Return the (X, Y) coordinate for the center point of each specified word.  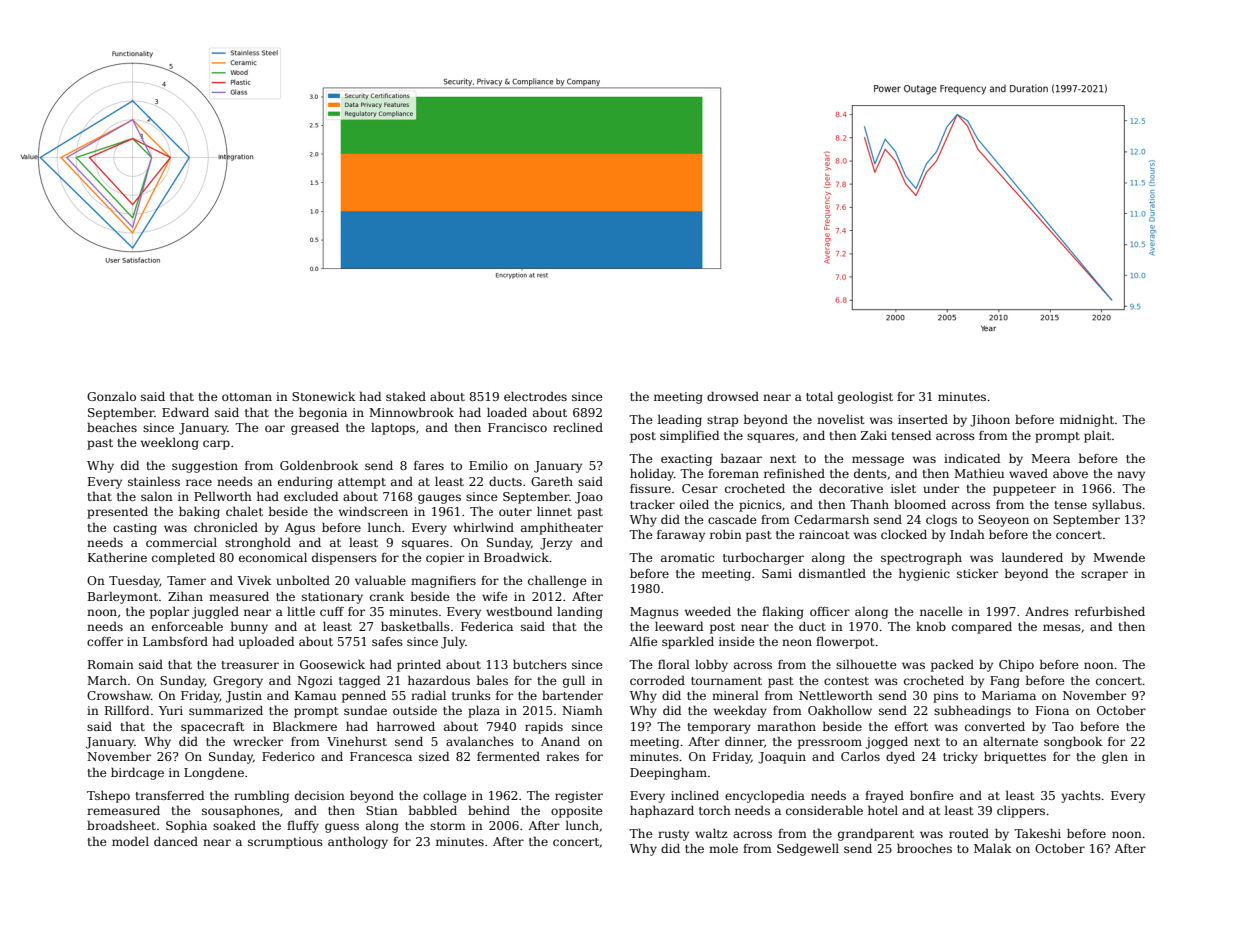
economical (273, 557)
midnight (1087, 420)
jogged (886, 743)
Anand (560, 741)
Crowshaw (119, 695)
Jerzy (556, 544)
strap (722, 421)
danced (176, 841)
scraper (1104, 576)
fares (429, 465)
